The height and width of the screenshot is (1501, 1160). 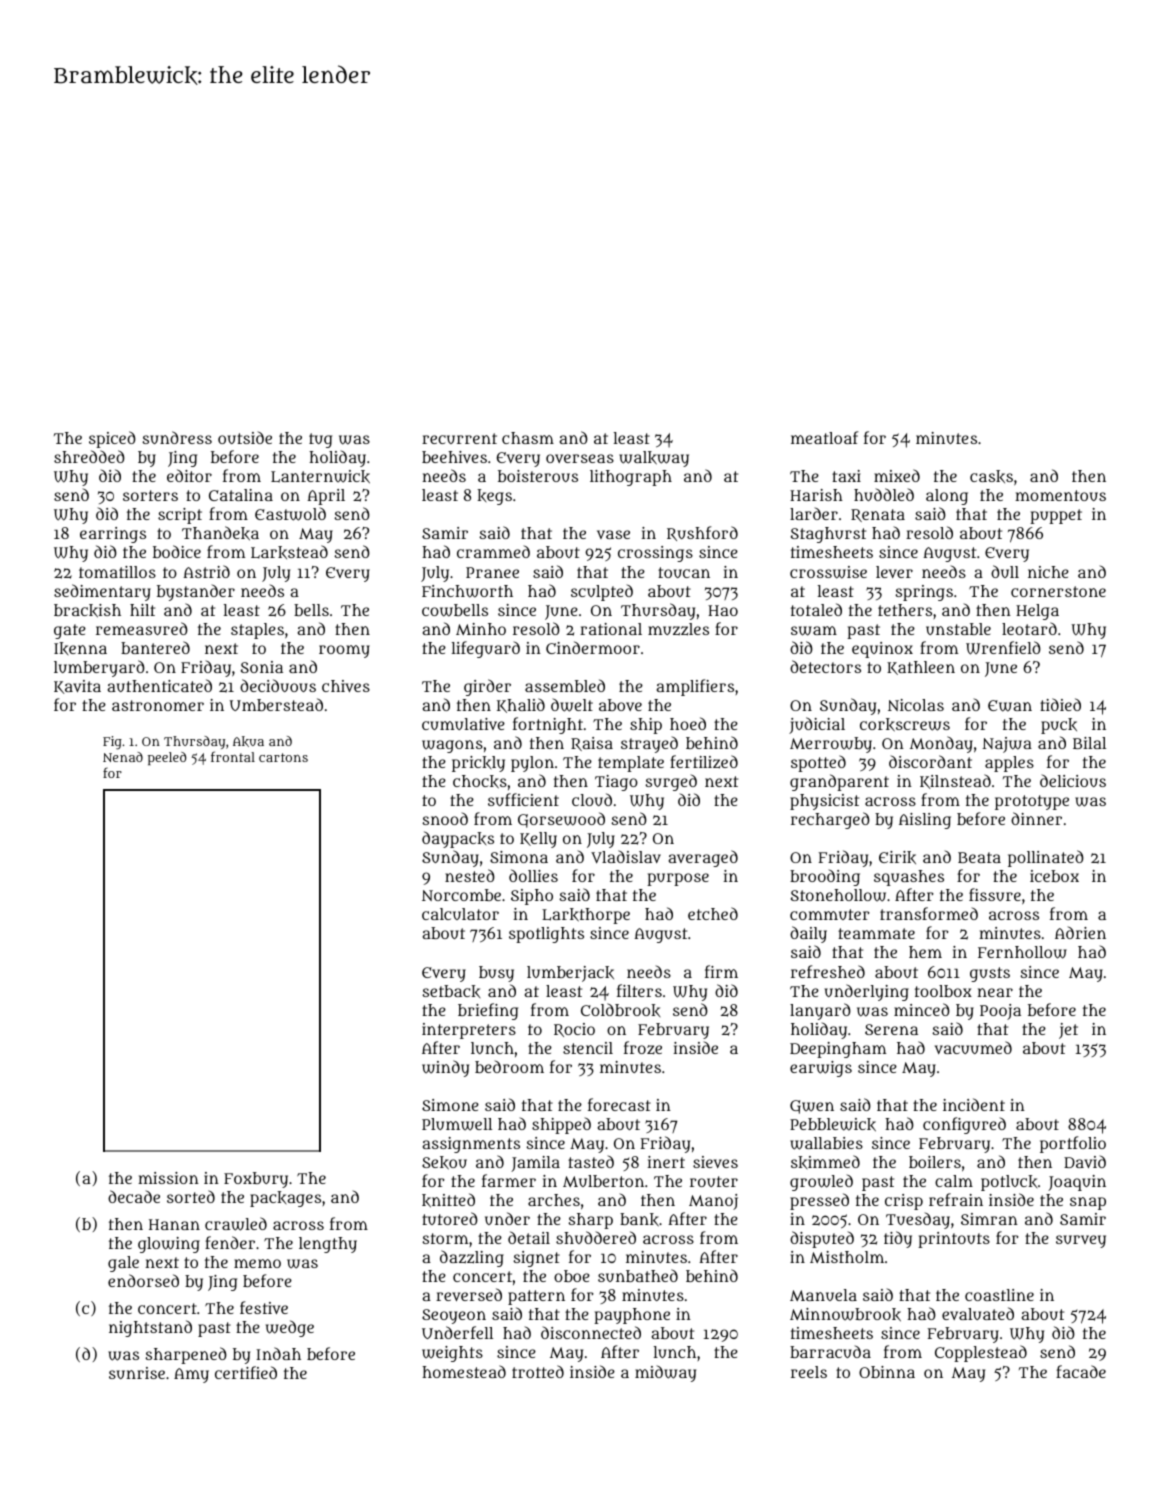 I want to click on peeled, so click(x=167, y=758).
